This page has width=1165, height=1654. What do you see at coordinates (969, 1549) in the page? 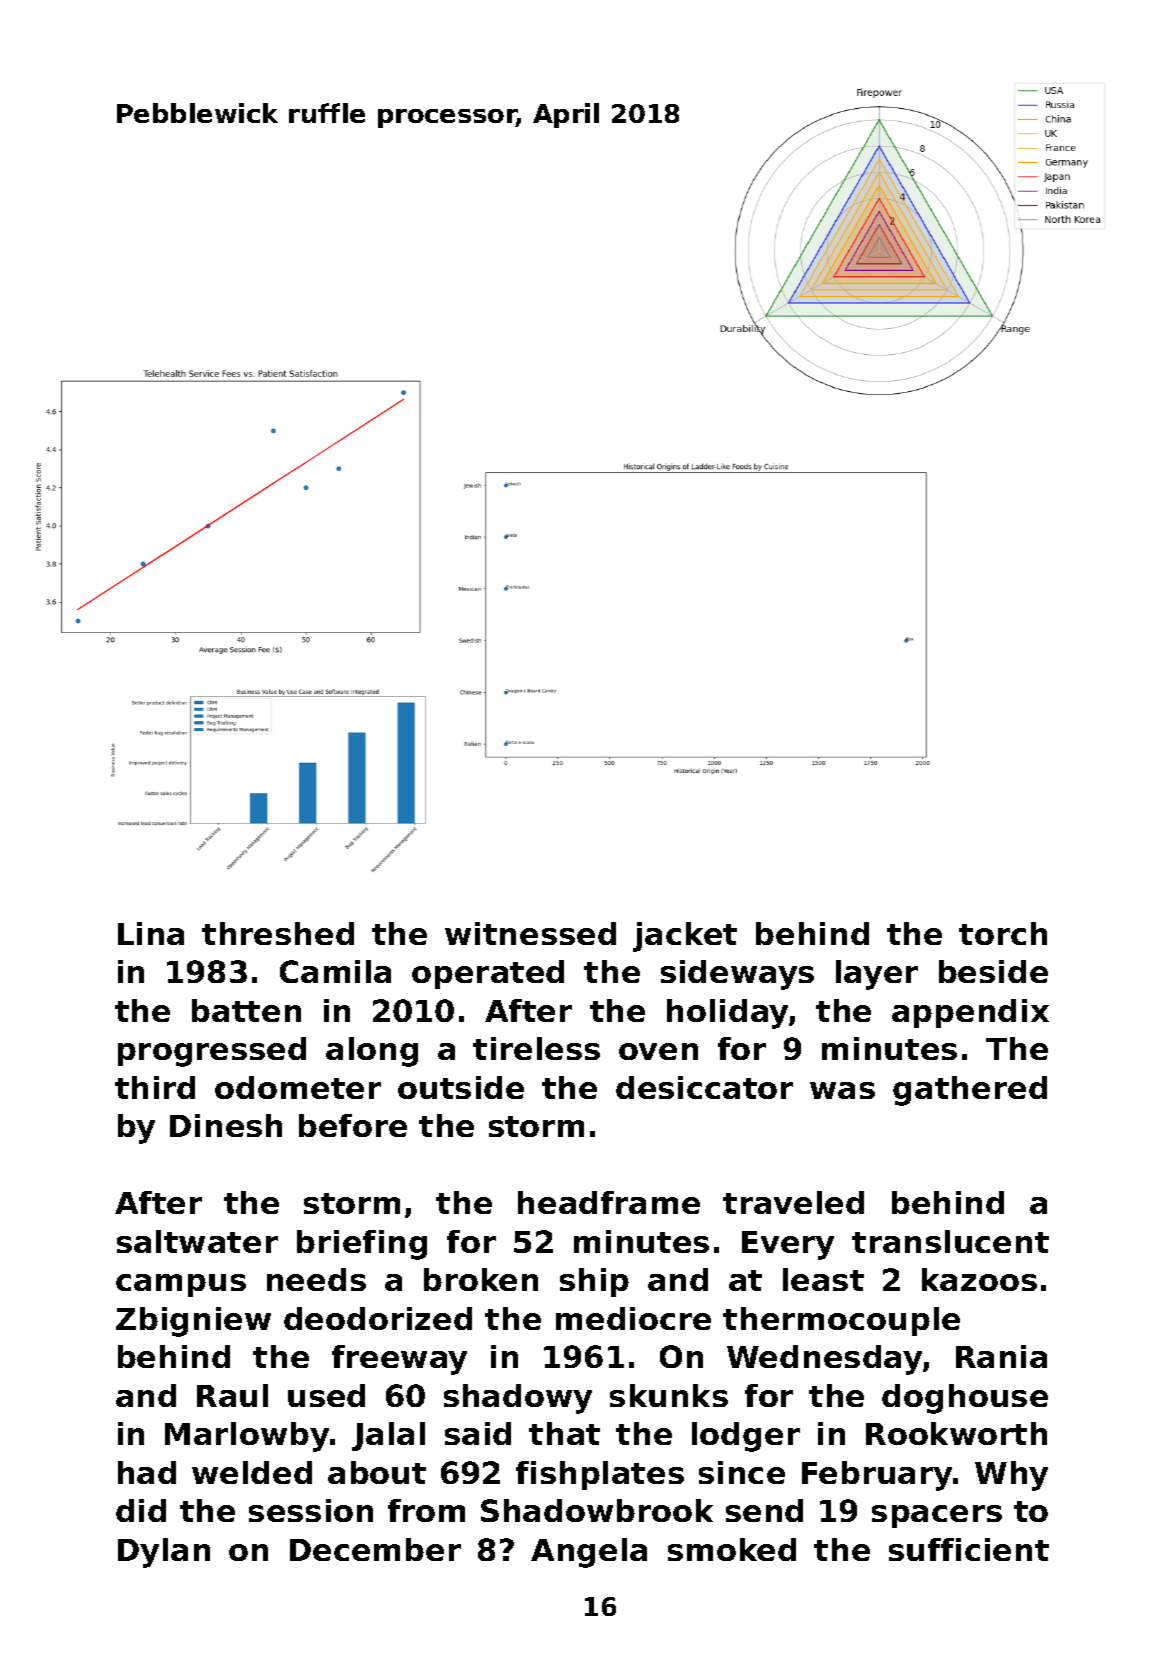
I see `sufficient` at bounding box center [969, 1549].
